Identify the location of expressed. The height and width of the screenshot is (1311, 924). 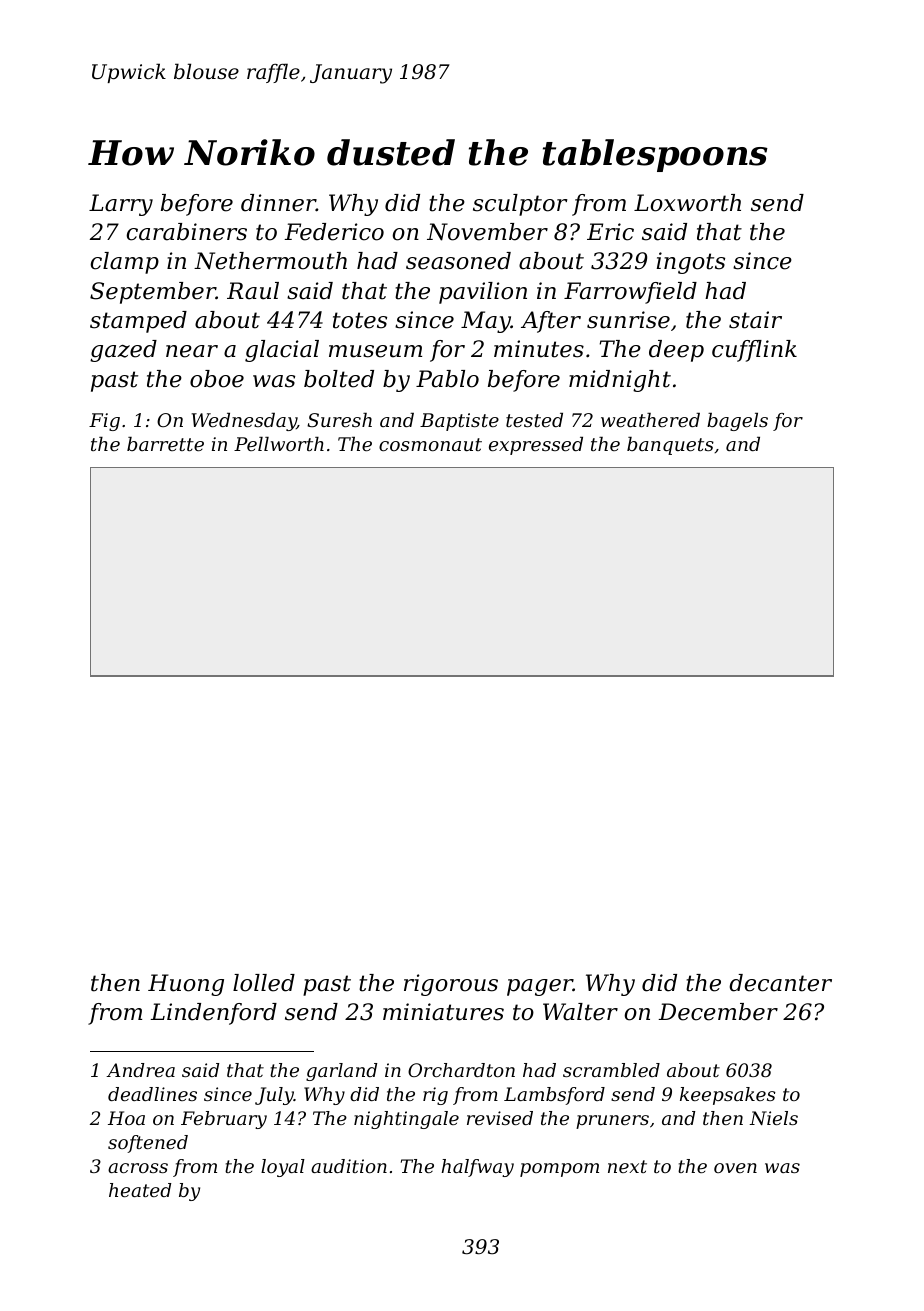
(536, 446).
